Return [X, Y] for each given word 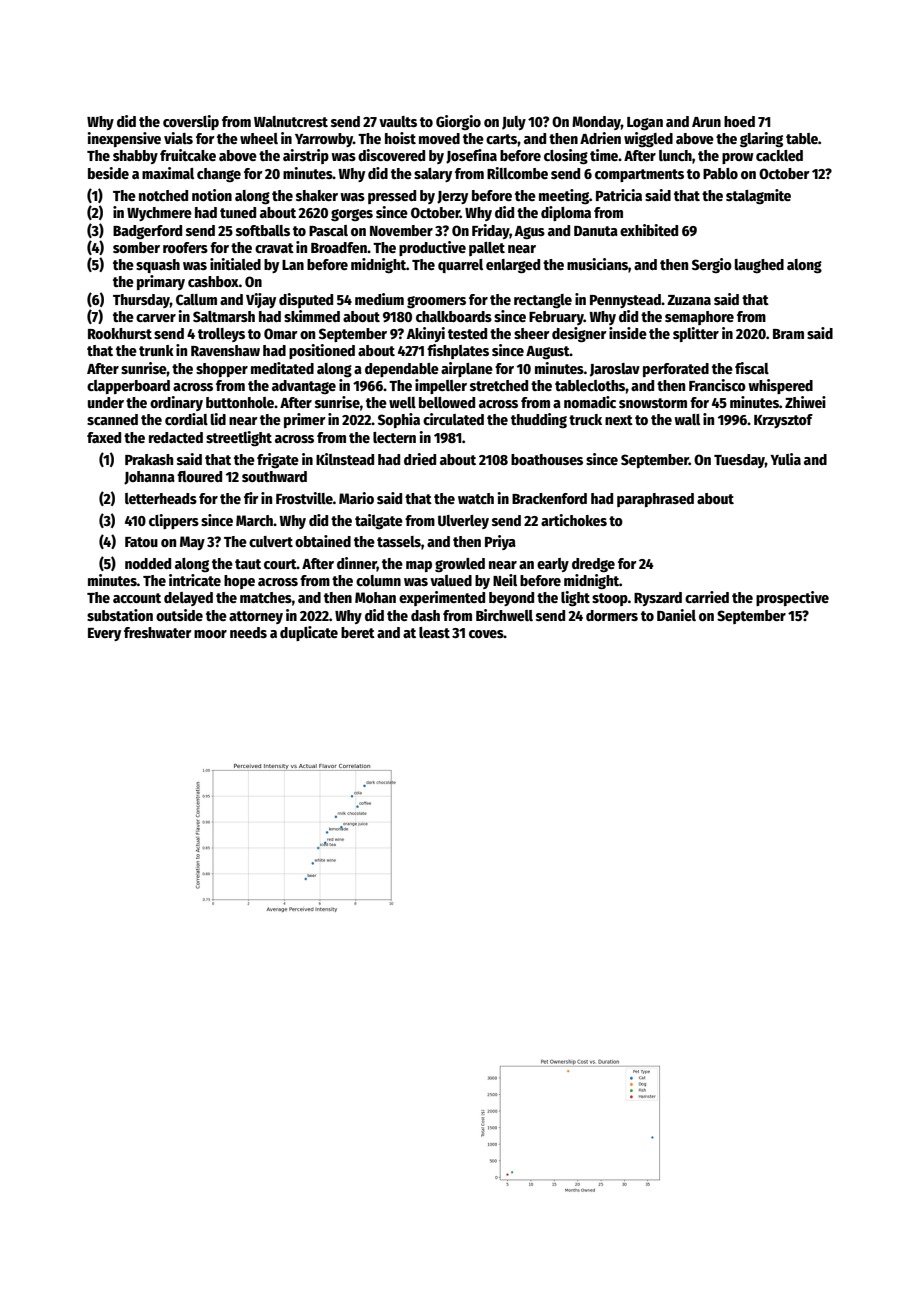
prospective [792, 598]
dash [425, 615]
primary [161, 282]
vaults [398, 121]
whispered [780, 386]
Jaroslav [615, 370]
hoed [739, 121]
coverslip [191, 122]
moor [210, 634]
